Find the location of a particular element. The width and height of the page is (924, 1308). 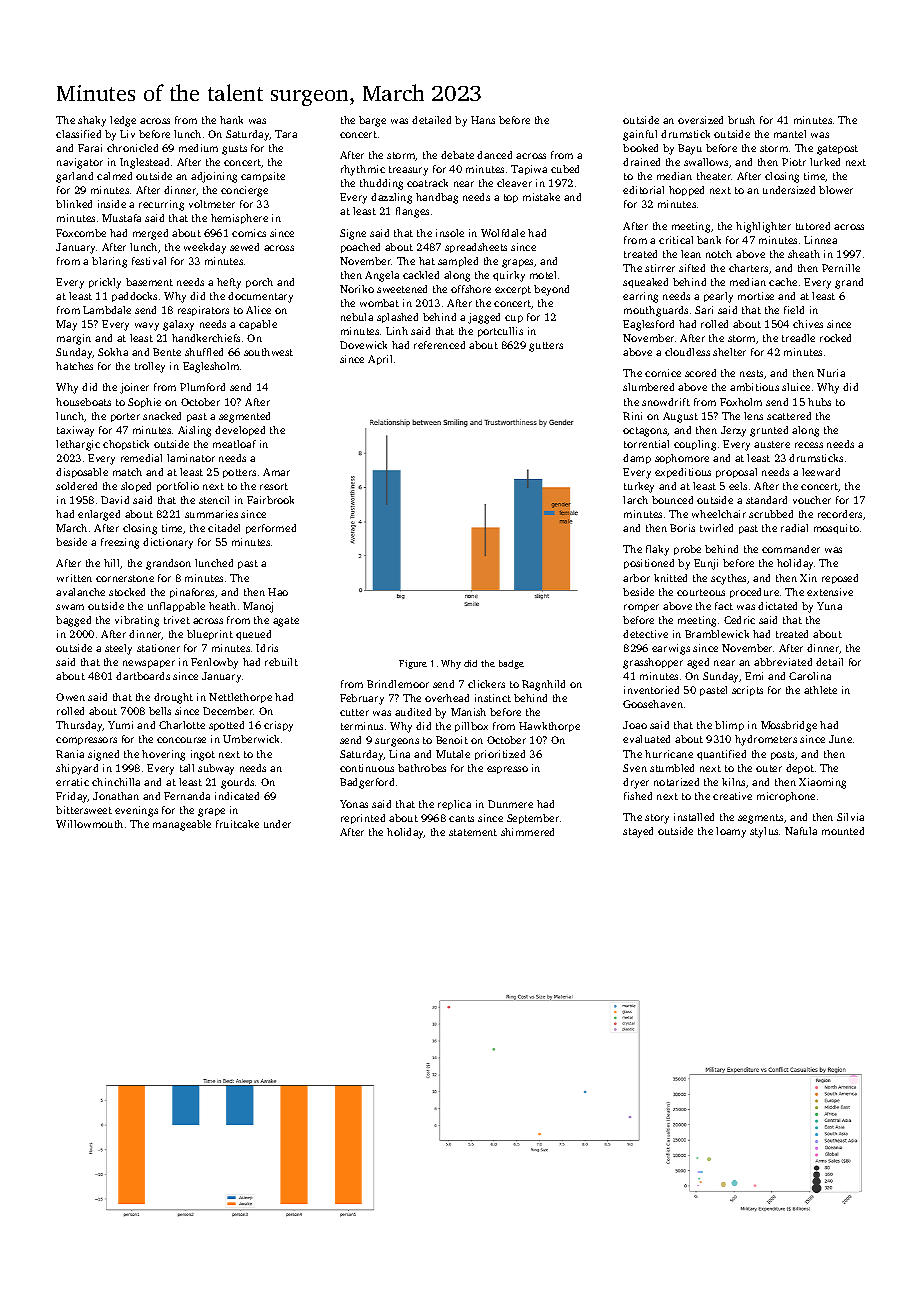

leeward is located at coordinates (821, 472).
